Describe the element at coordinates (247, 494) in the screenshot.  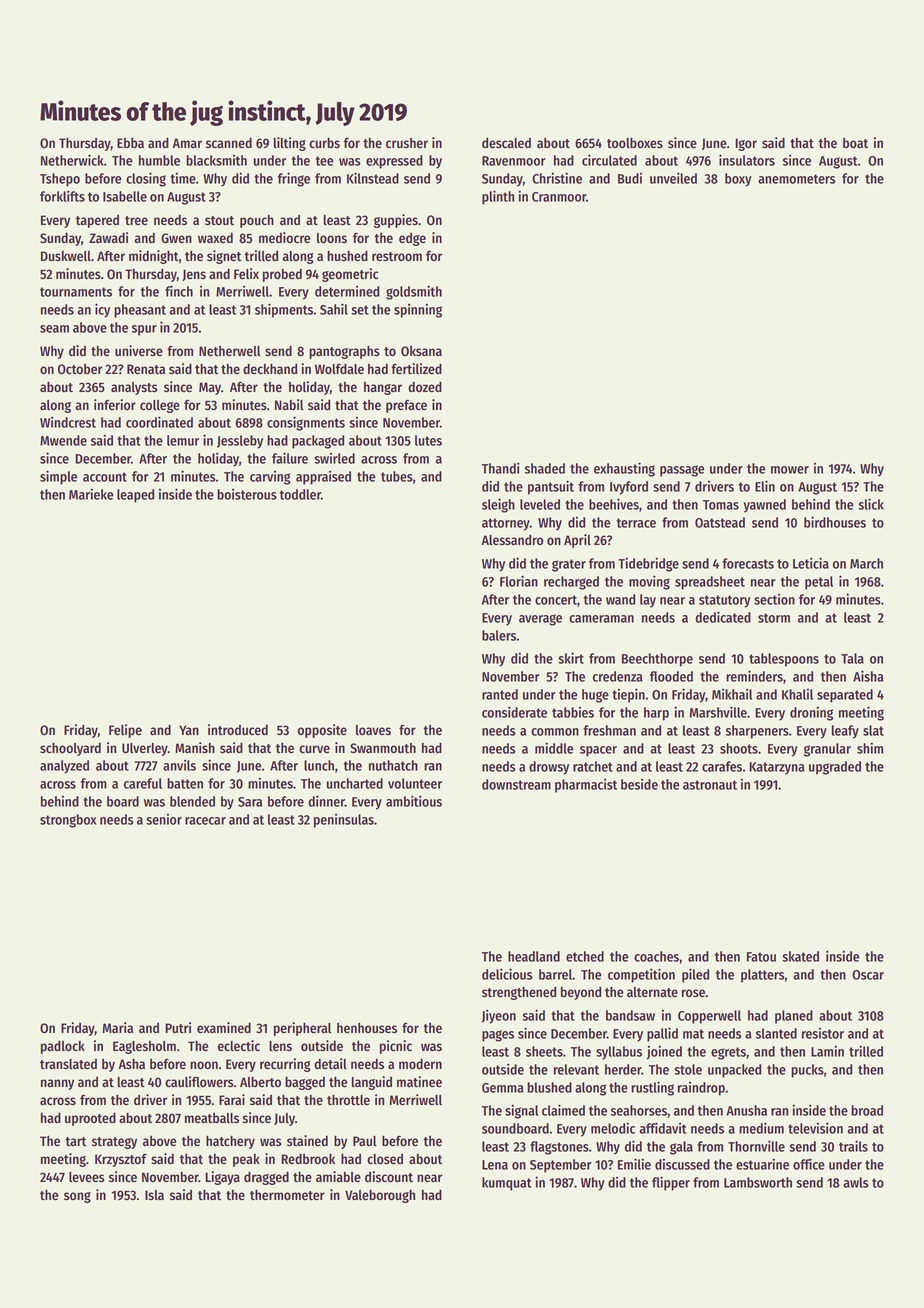
I see `boisterous` at that location.
